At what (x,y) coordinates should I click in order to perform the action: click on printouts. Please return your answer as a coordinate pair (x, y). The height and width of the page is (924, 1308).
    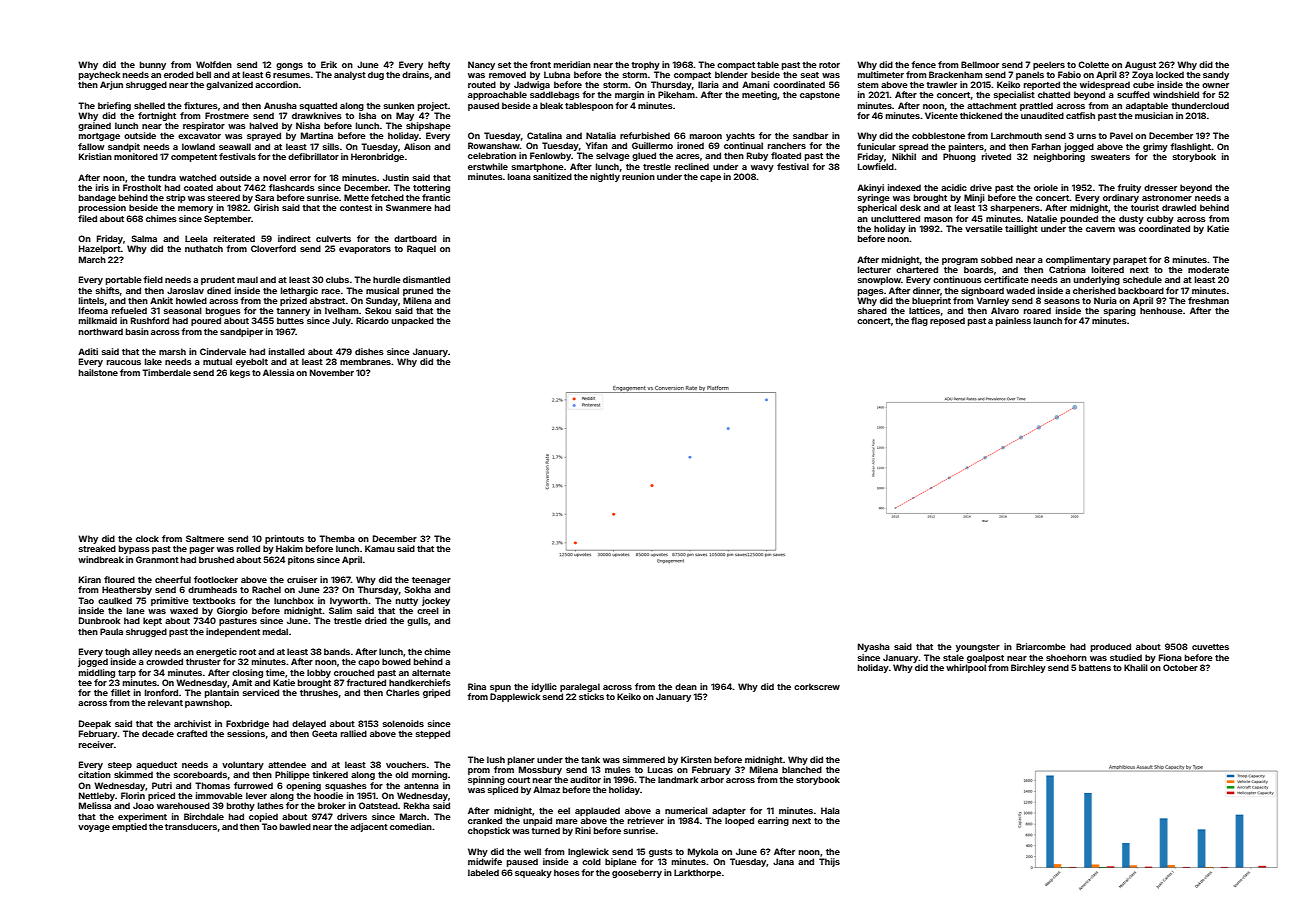
    Looking at the image, I should click on (284, 539).
